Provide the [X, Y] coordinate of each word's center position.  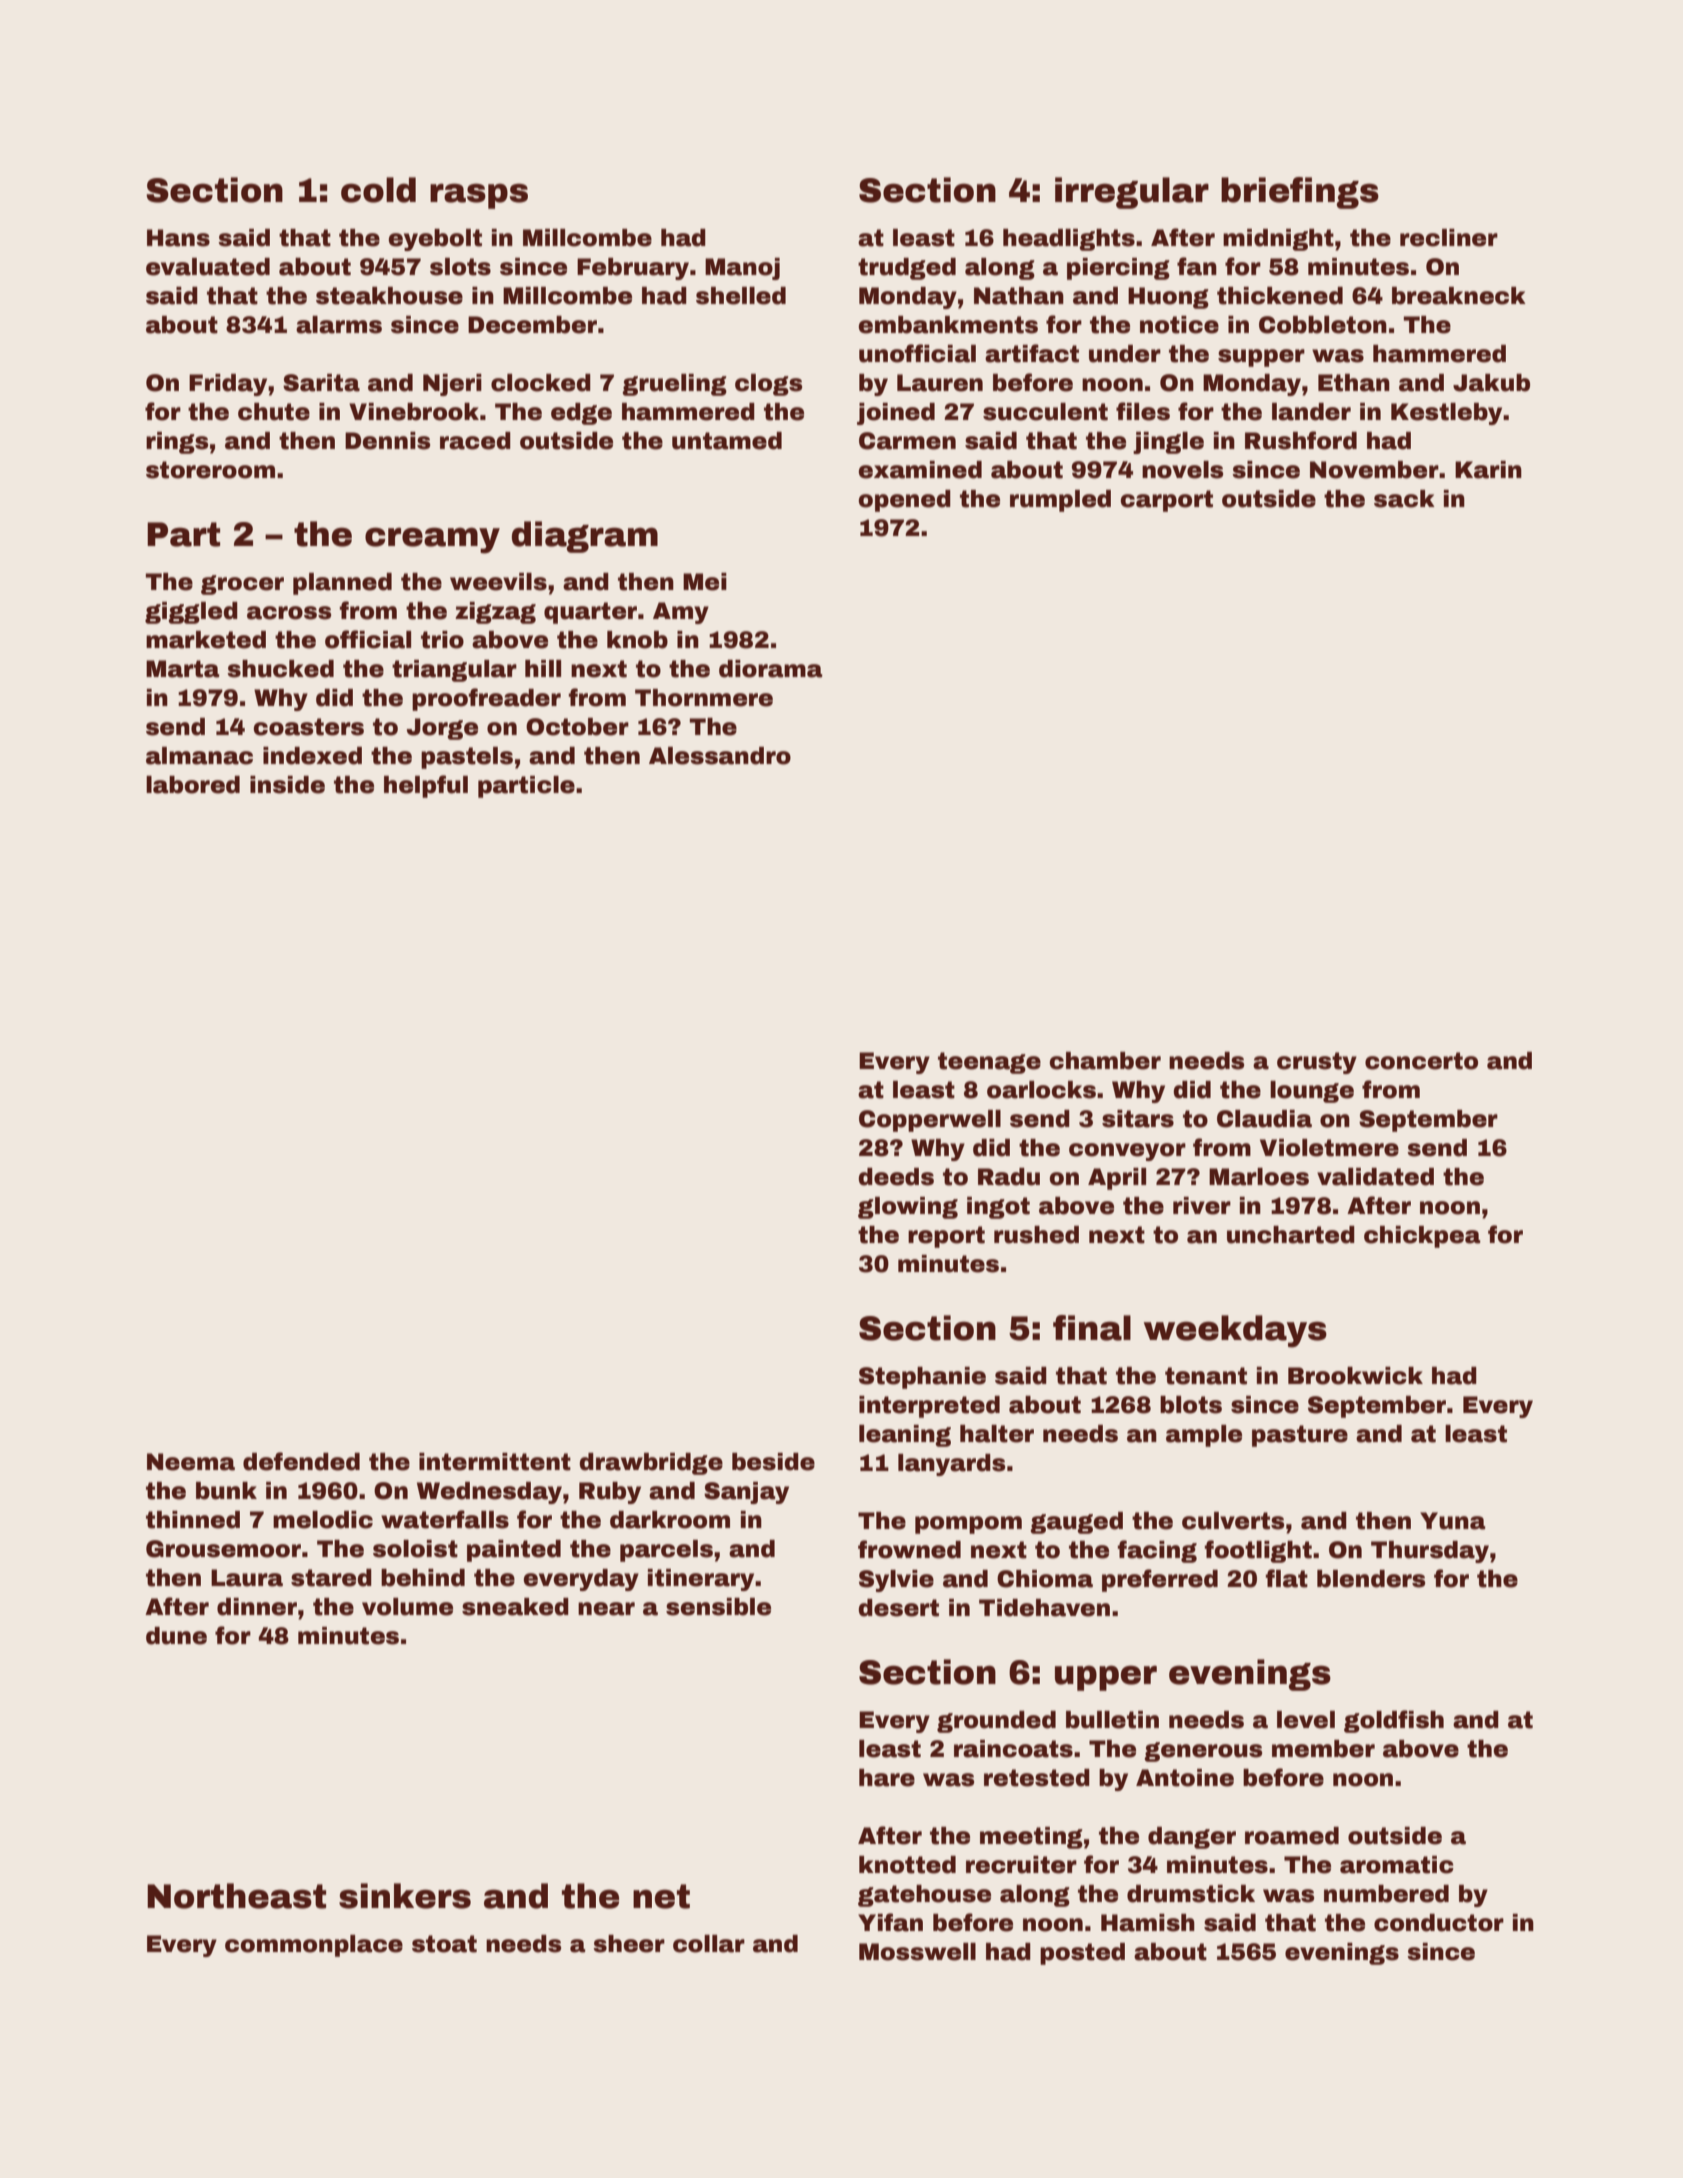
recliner [1449, 238]
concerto [1421, 1061]
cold [378, 190]
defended [301, 1461]
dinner [257, 1607]
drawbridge [651, 1464]
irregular [1132, 193]
